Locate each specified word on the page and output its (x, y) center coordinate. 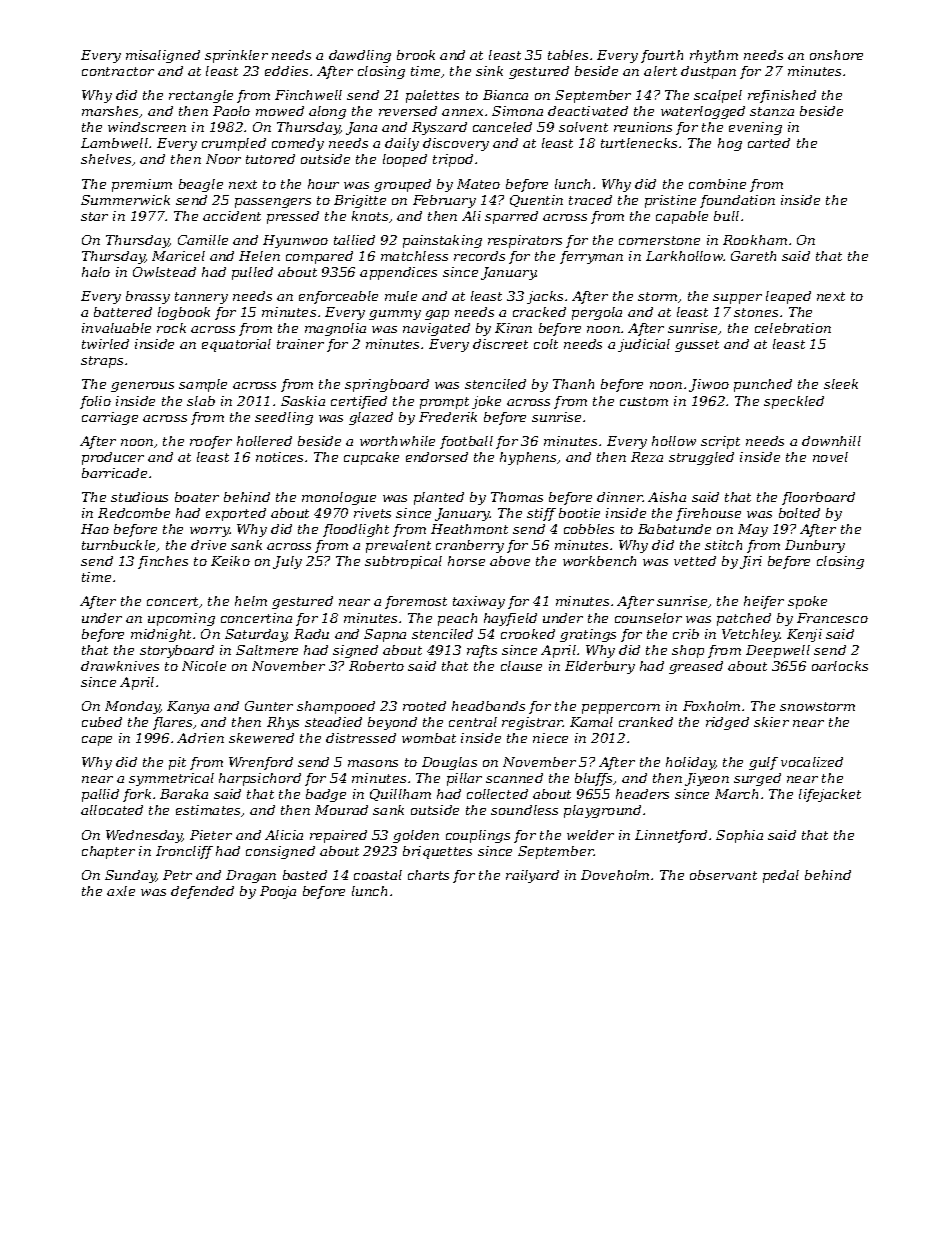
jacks (545, 297)
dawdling (360, 56)
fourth (662, 56)
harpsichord (260, 779)
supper (737, 299)
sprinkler (236, 56)
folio (95, 402)
